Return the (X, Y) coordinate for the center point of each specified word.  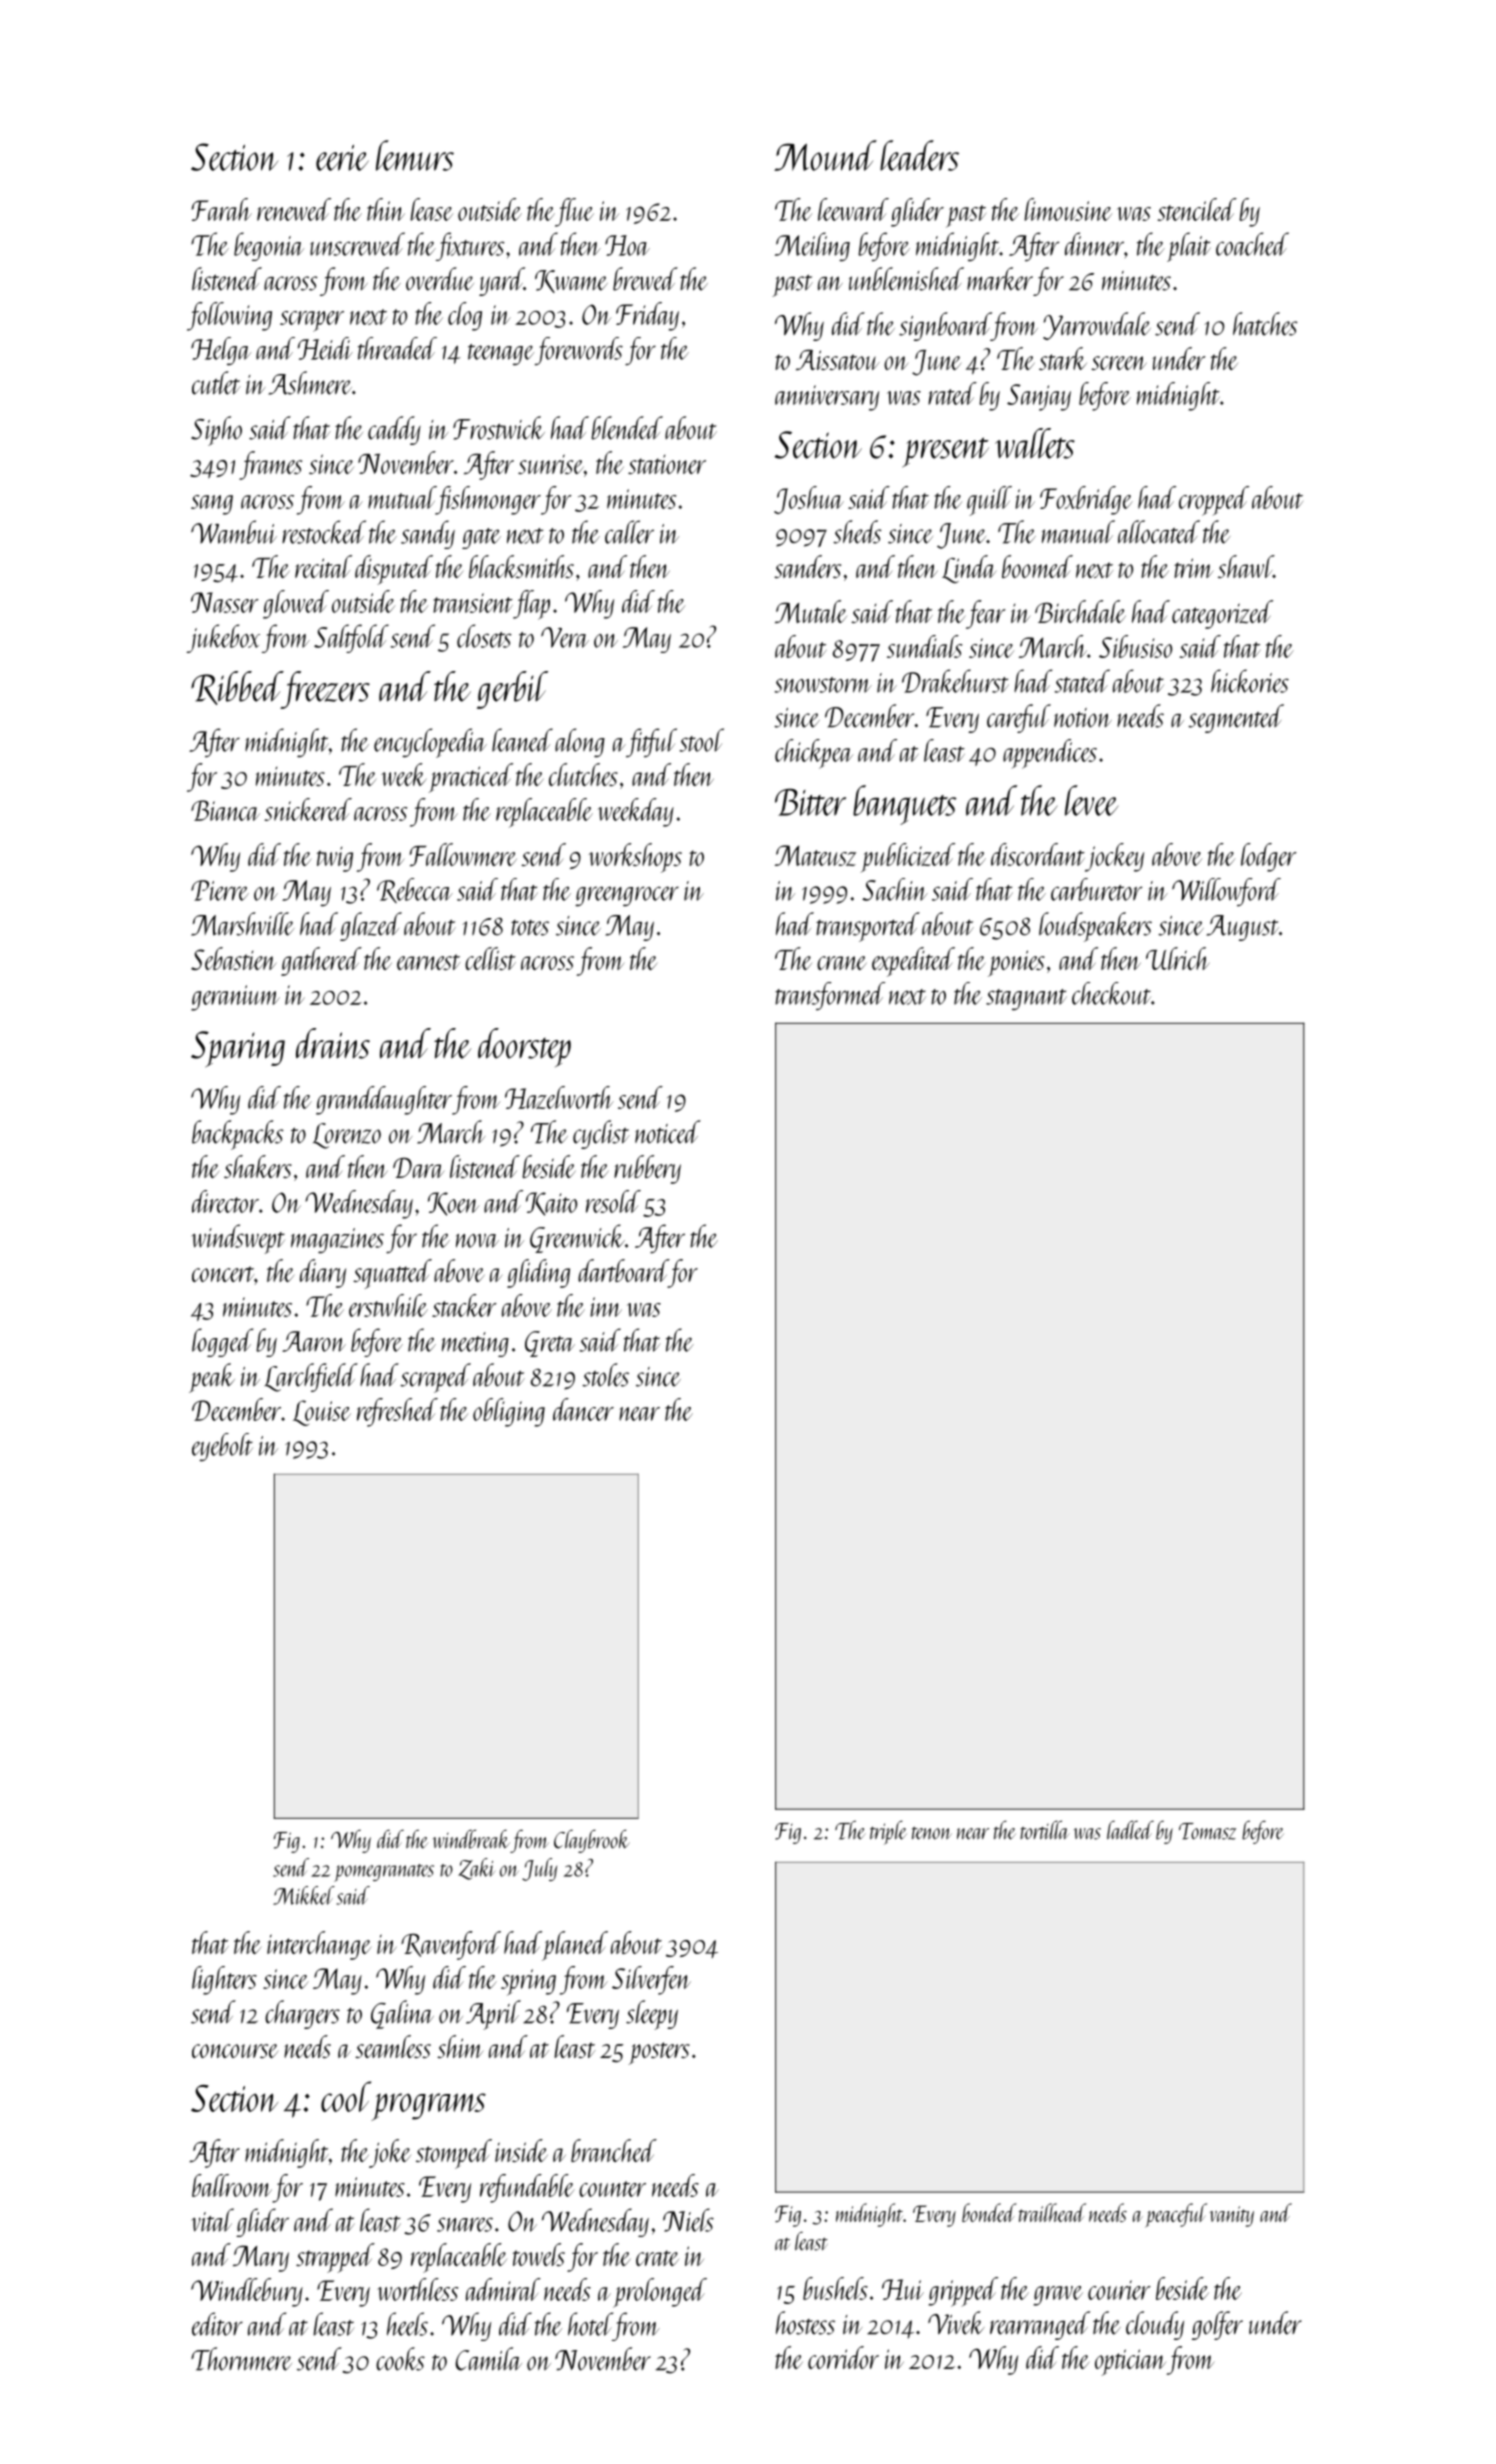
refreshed (397, 1412)
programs (429, 2107)
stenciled (1197, 209)
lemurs (415, 155)
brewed (645, 279)
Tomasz (1207, 1831)
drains (333, 1043)
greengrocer (627, 896)
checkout (1111, 993)
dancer (583, 1409)
